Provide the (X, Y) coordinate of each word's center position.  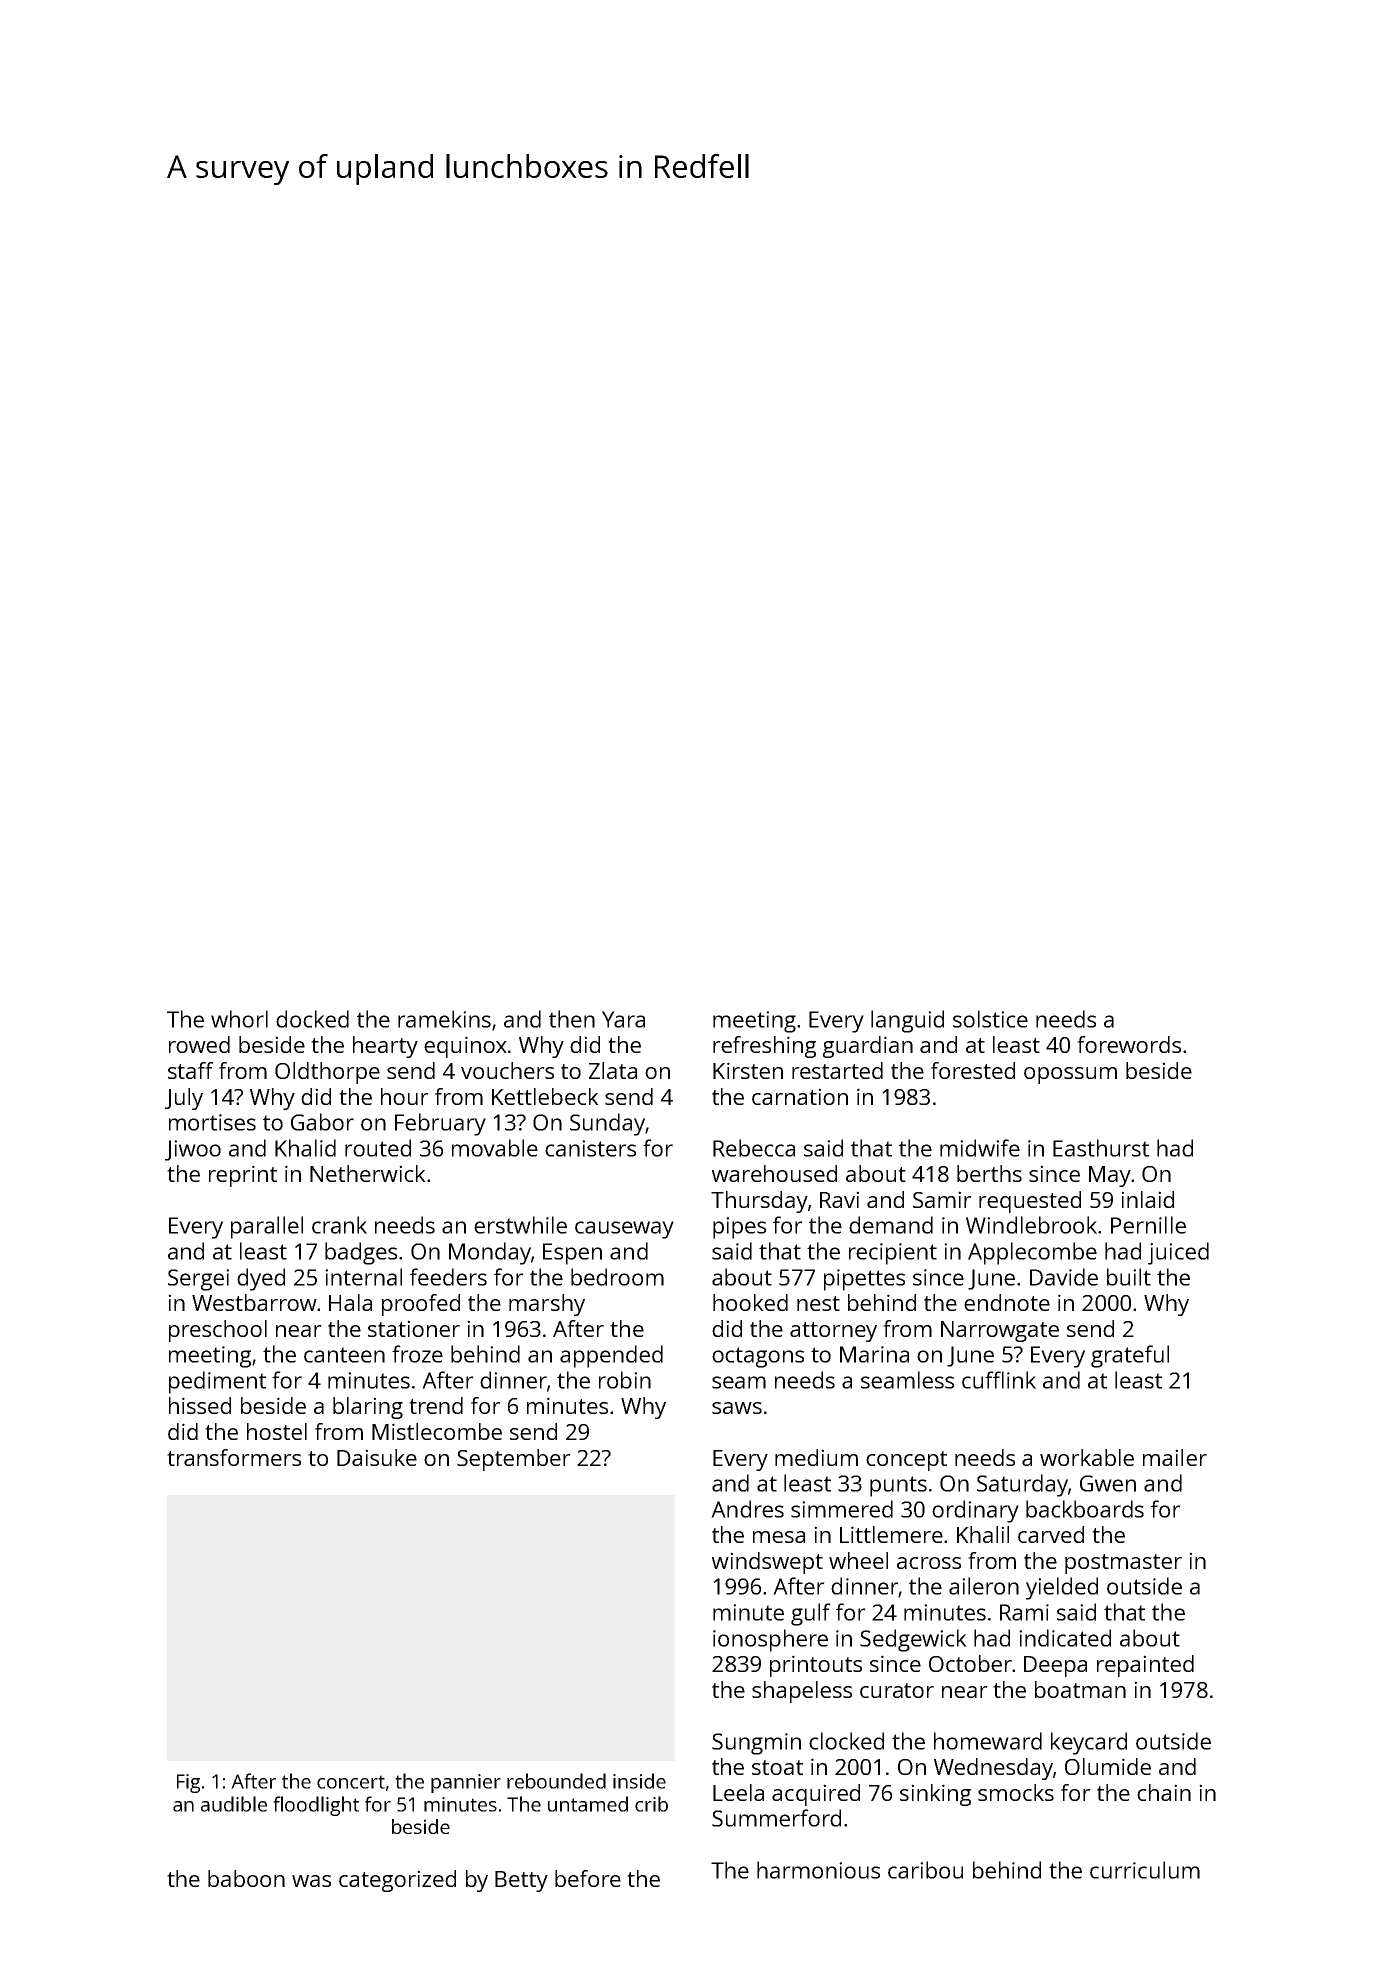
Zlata (613, 1070)
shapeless (802, 1692)
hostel (277, 1431)
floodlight (316, 1806)
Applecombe (1032, 1253)
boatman (1080, 1689)
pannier (466, 1783)
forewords (1129, 1044)
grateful (1130, 1356)
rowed (199, 1044)
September (514, 1460)
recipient (893, 1254)
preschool (218, 1331)
